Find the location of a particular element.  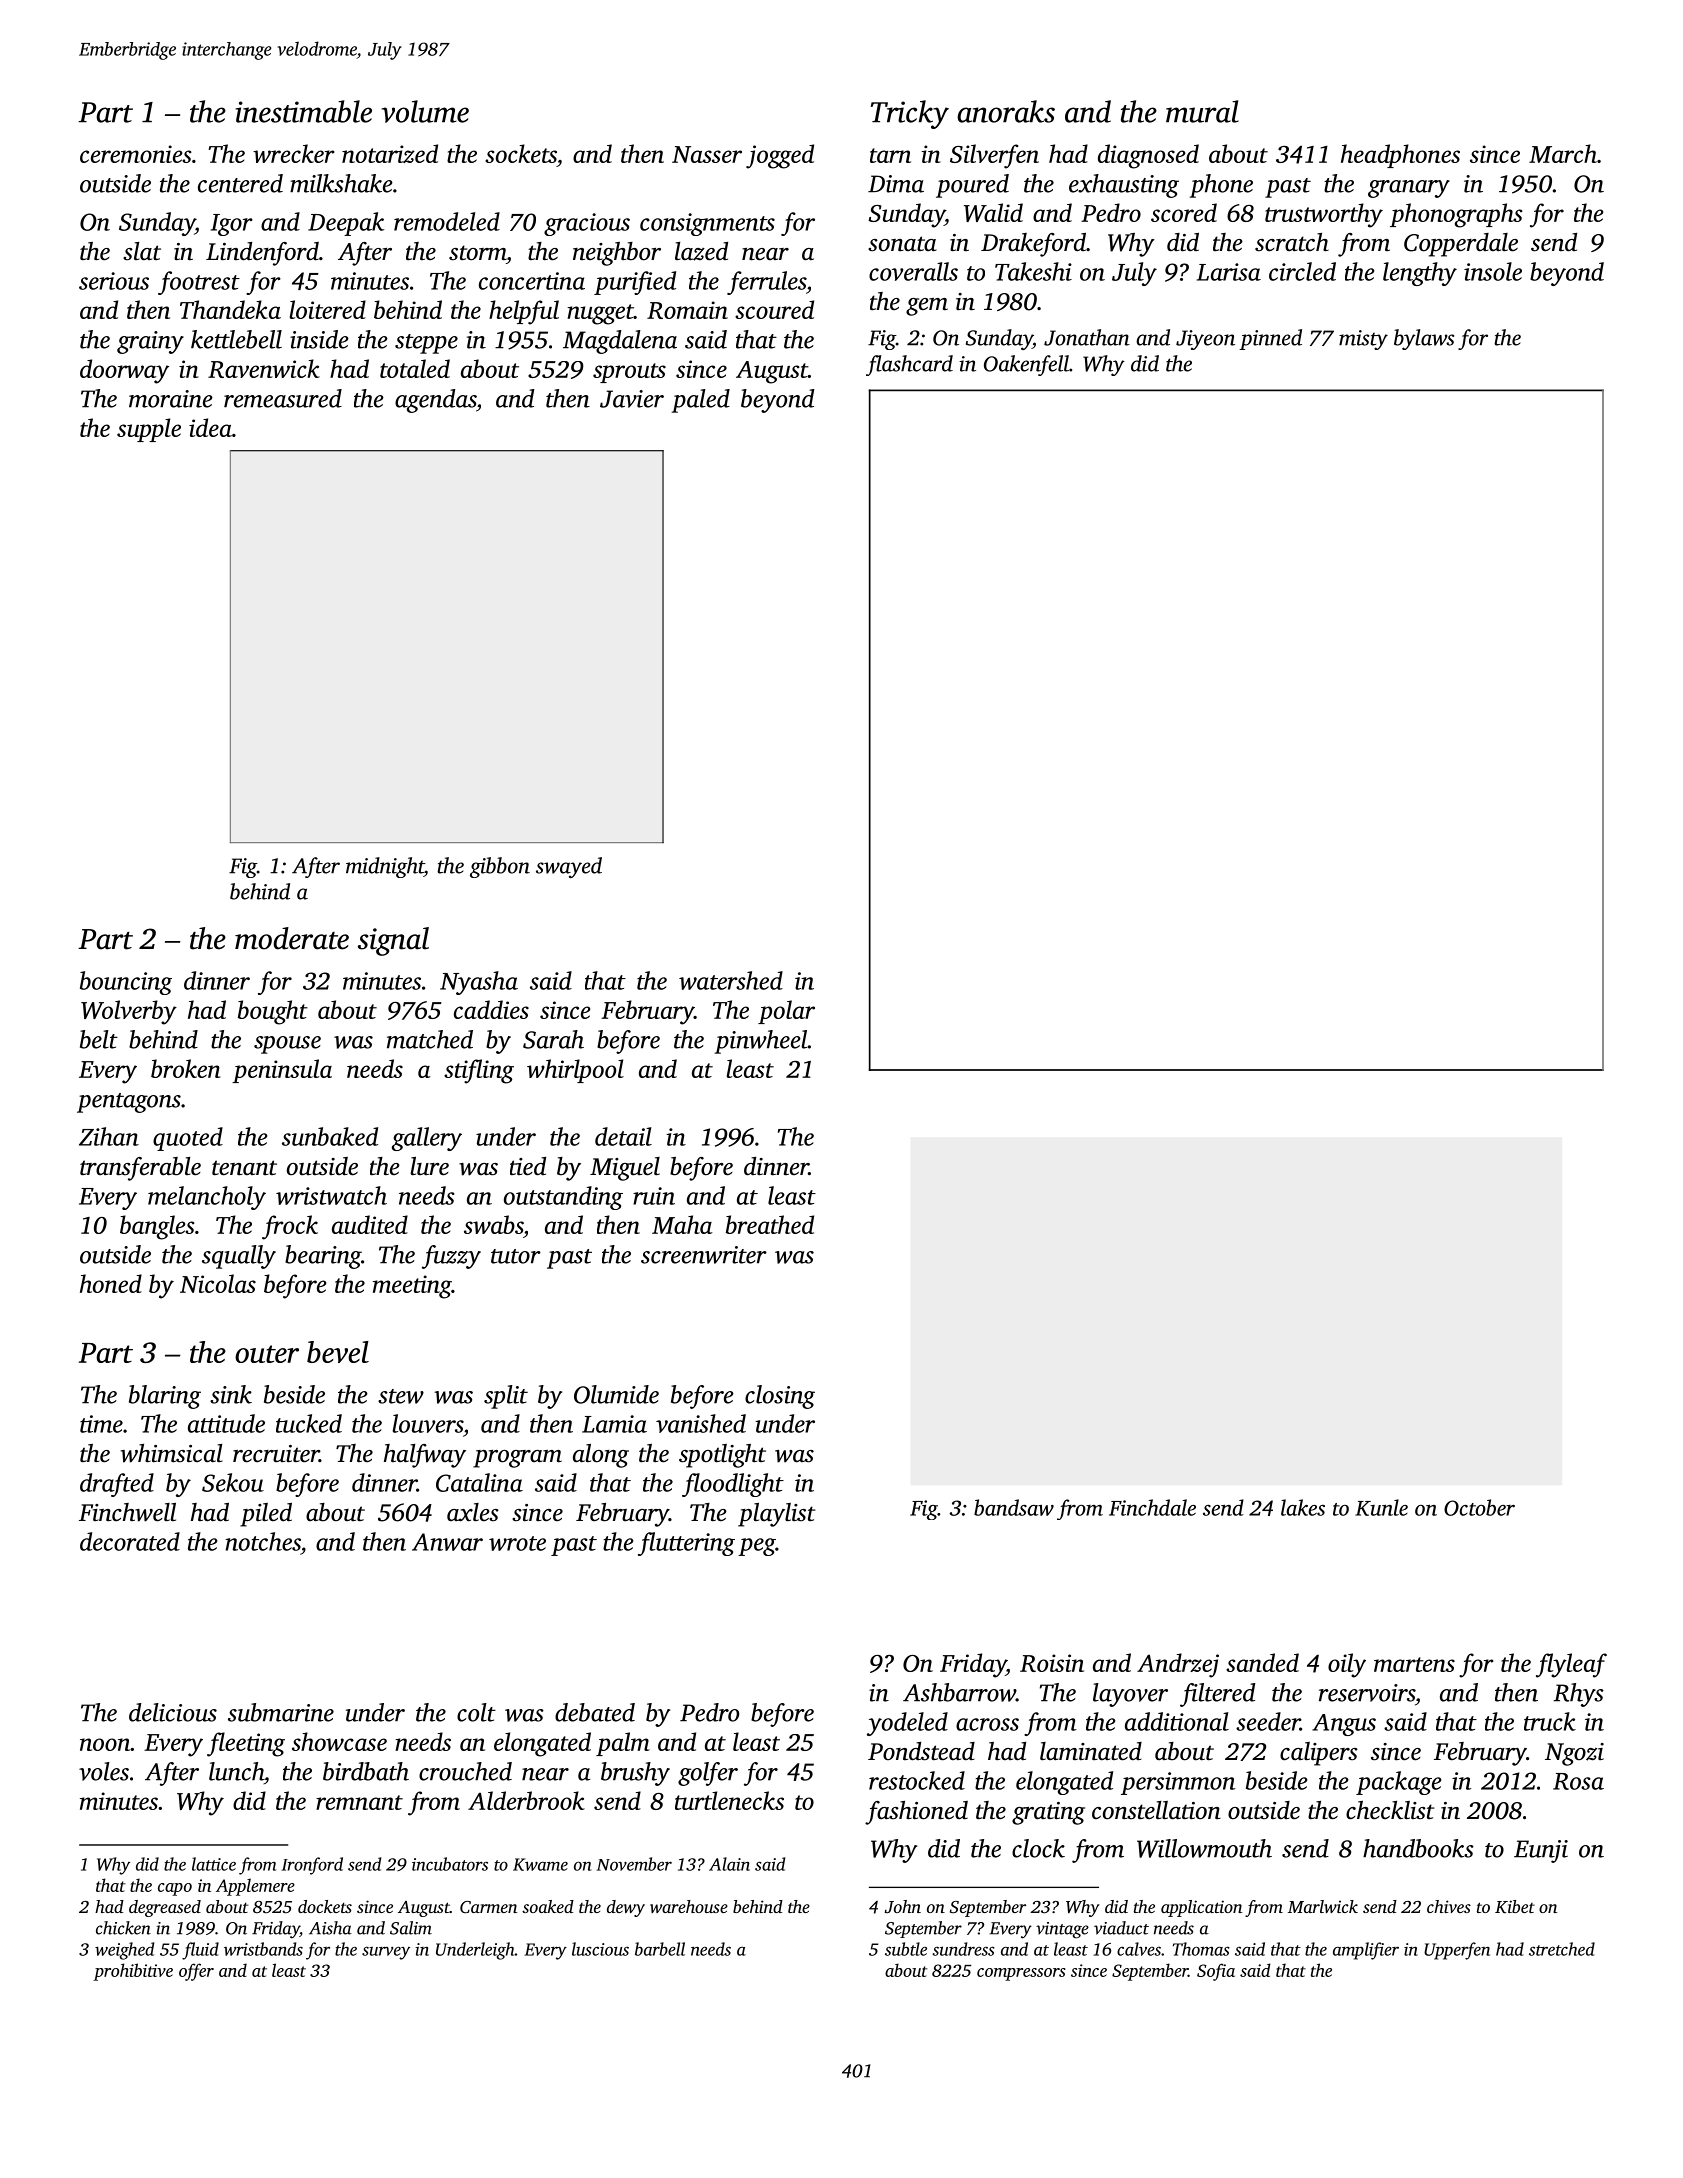

gallery is located at coordinates (427, 1139).
